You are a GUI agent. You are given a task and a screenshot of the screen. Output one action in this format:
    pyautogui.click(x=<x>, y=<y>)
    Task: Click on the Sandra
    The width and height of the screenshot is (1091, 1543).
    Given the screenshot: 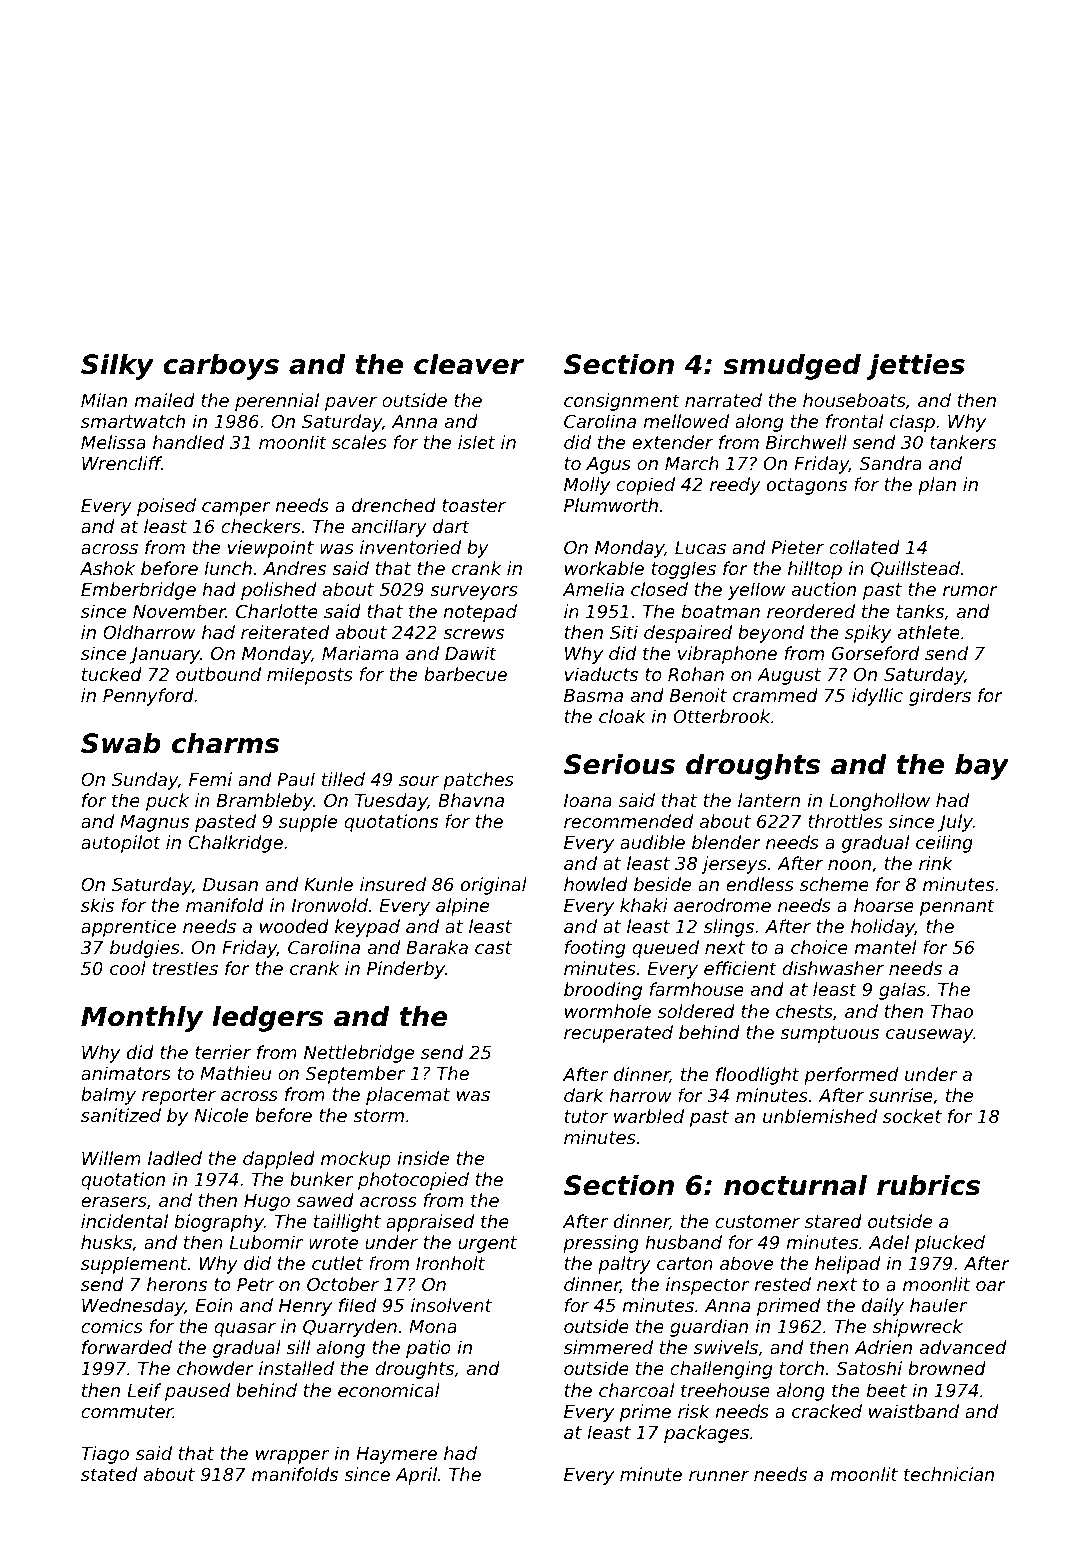 What is the action you would take?
    pyautogui.click(x=891, y=463)
